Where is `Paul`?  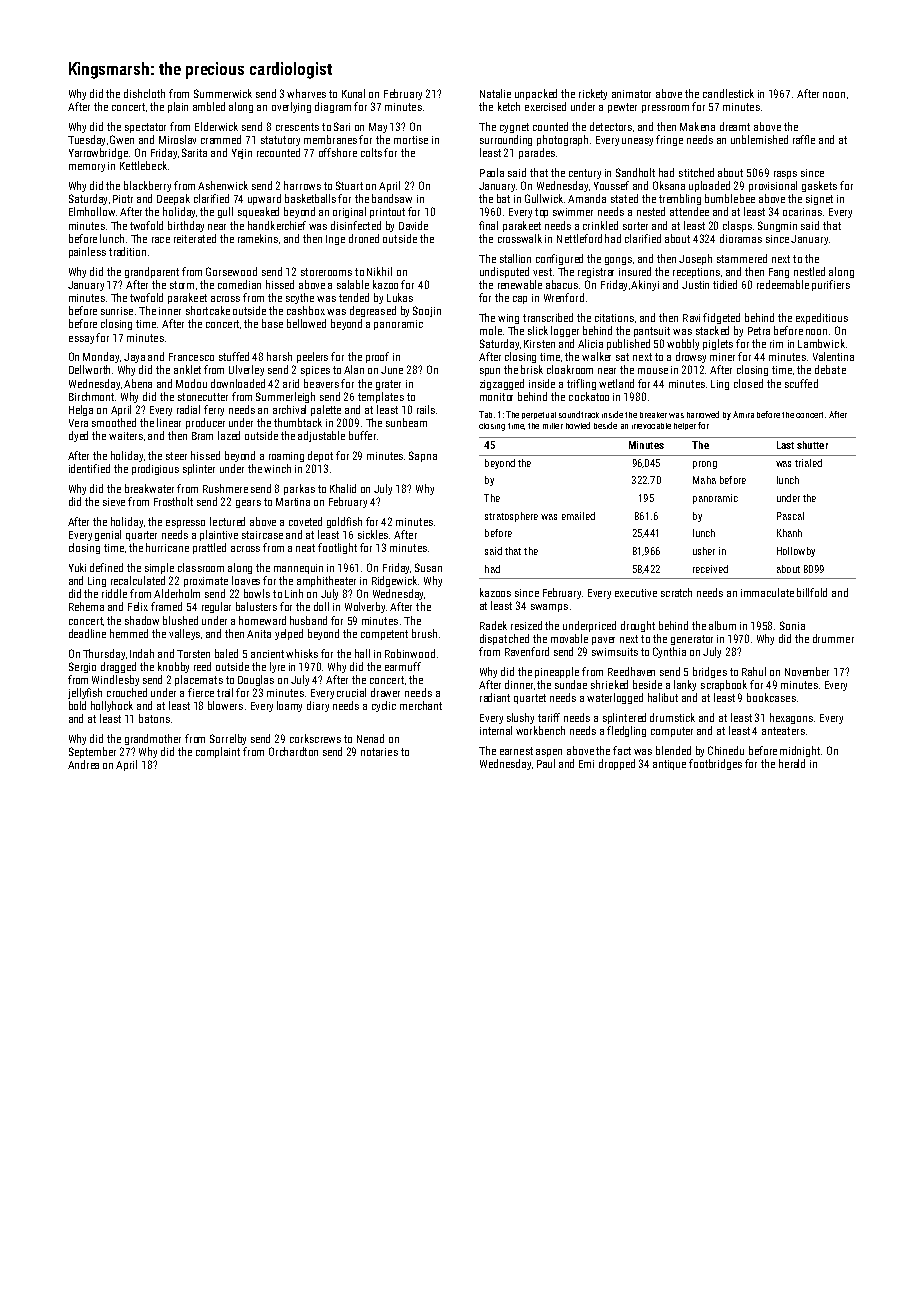 Paul is located at coordinates (546, 763).
